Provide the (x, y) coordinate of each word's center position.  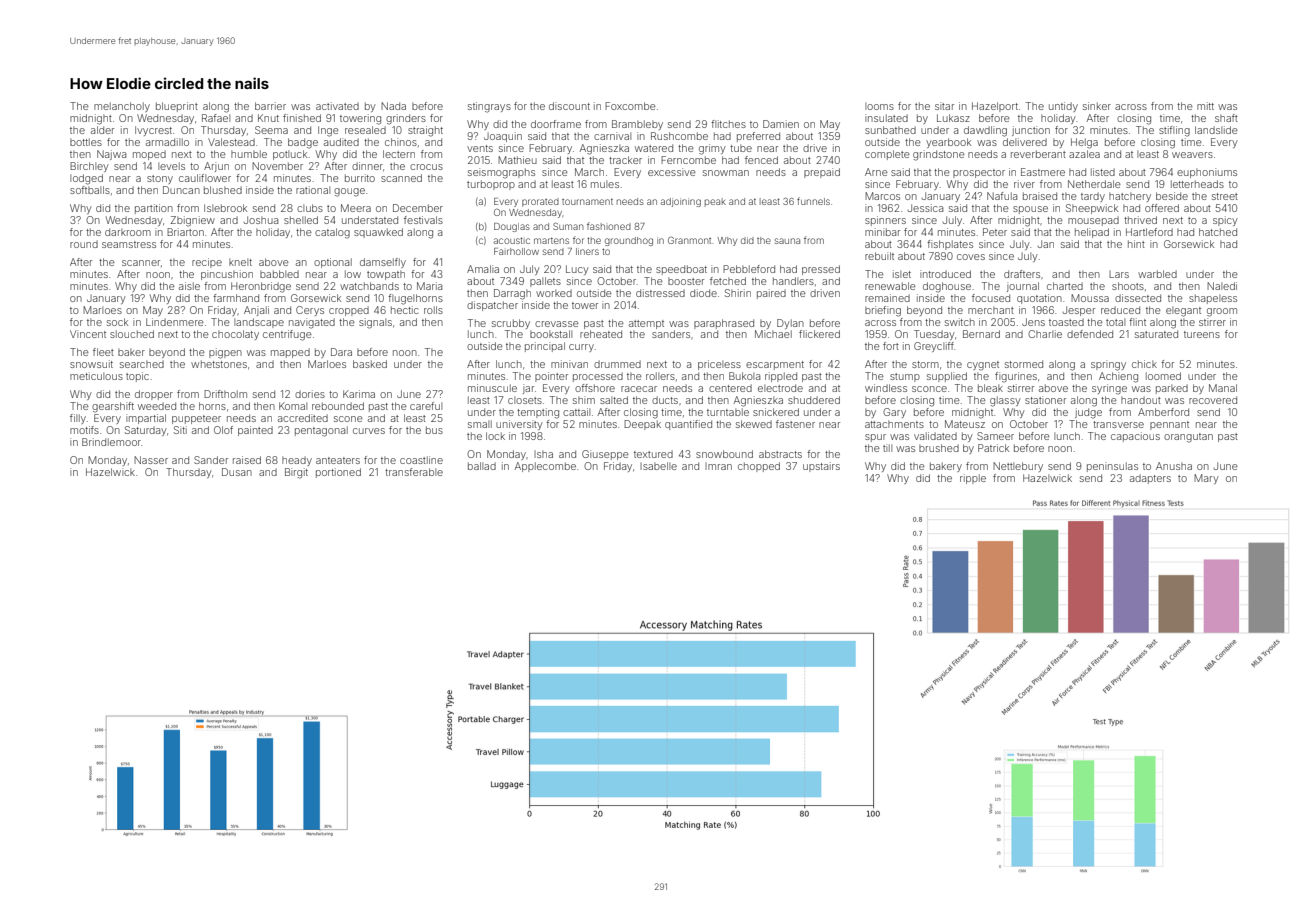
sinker (1097, 106)
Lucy (577, 270)
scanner (141, 263)
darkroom (128, 232)
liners (587, 251)
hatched (1218, 232)
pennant (1169, 425)
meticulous (96, 376)
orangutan (1188, 438)
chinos (401, 142)
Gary (894, 413)
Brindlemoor (111, 442)
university (519, 425)
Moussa (1090, 298)
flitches (728, 124)
